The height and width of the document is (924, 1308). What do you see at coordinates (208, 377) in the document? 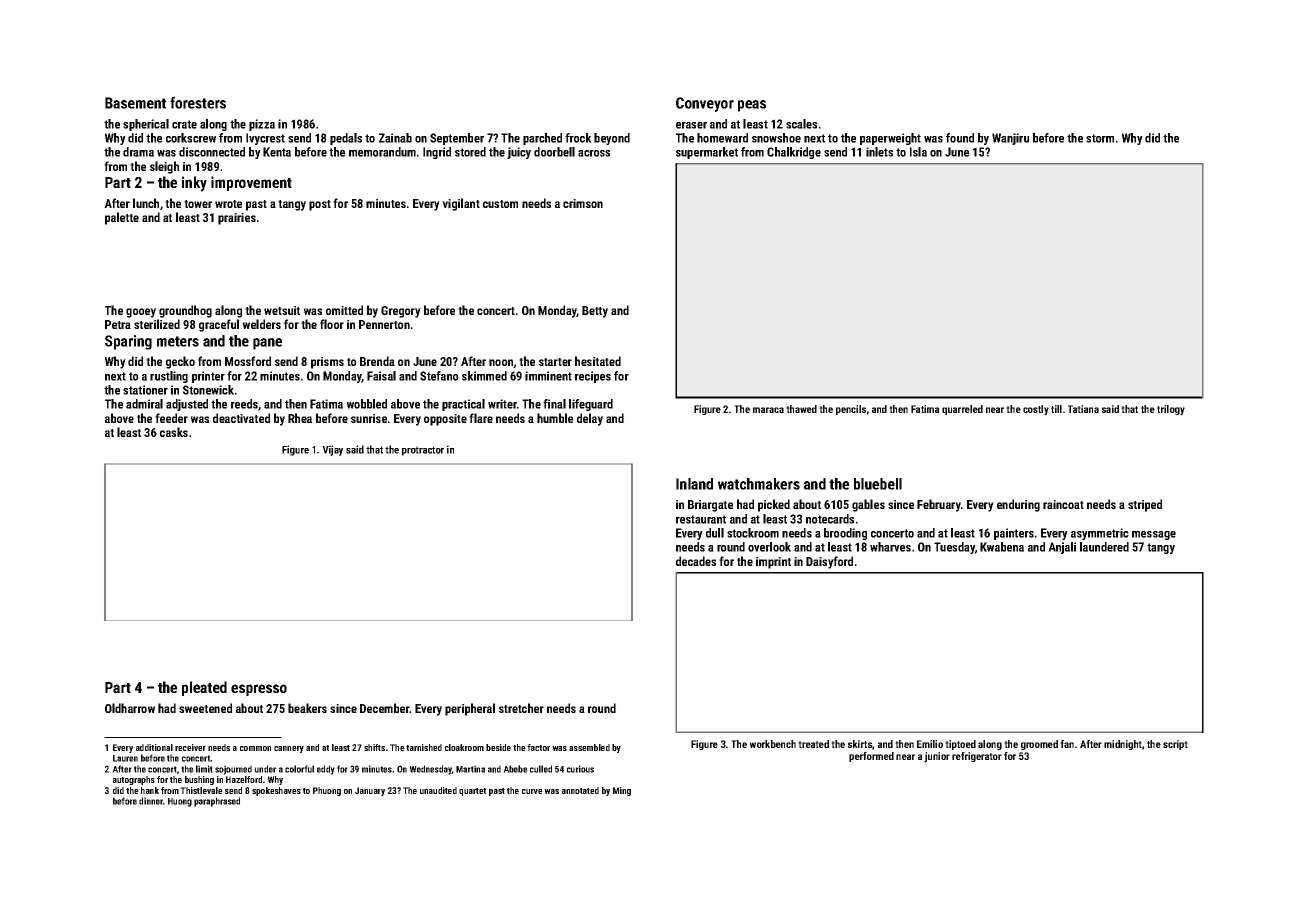
I see `printer` at bounding box center [208, 377].
